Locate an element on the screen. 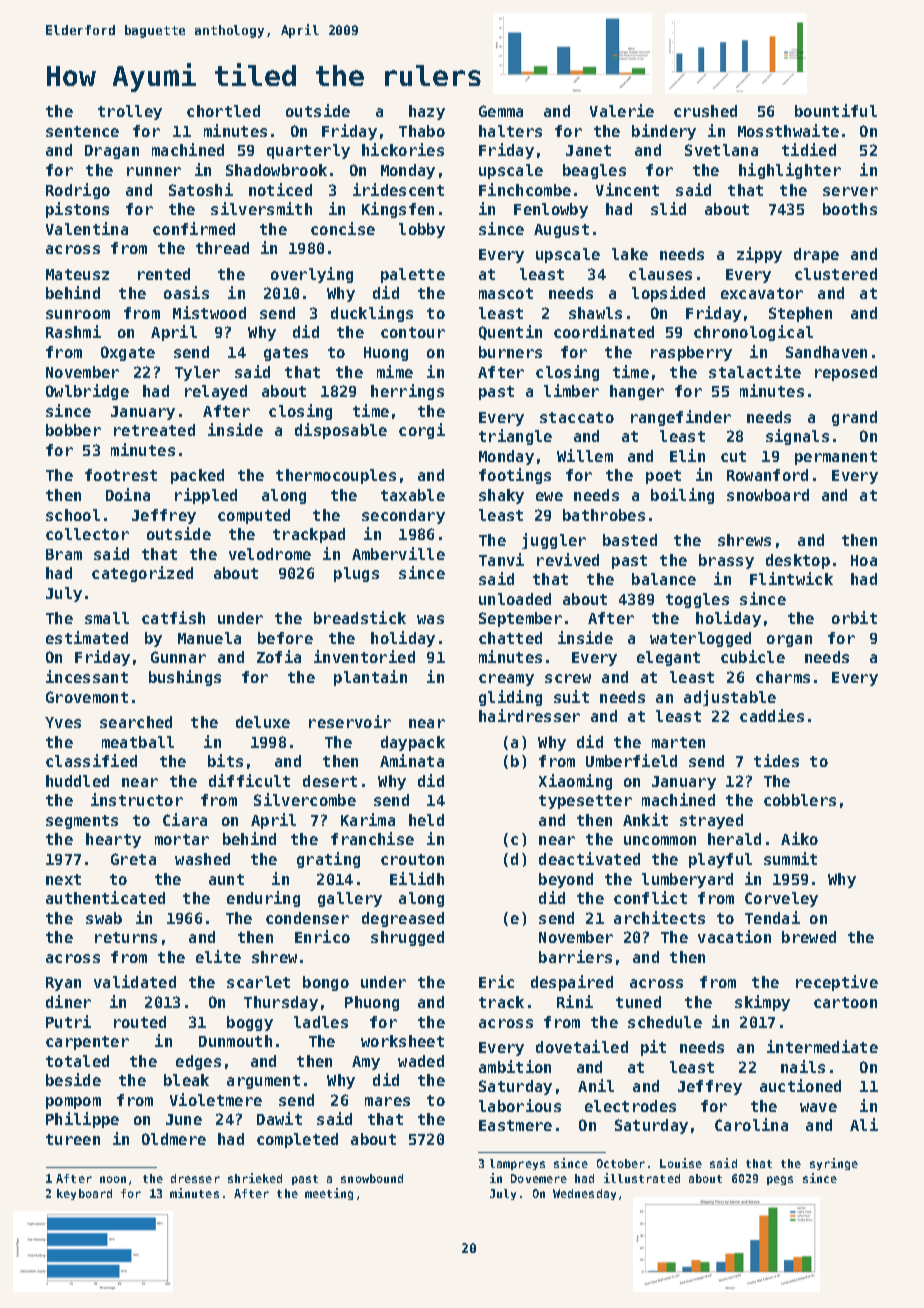 The height and width of the screenshot is (1308, 924). swab is located at coordinates (104, 918).
